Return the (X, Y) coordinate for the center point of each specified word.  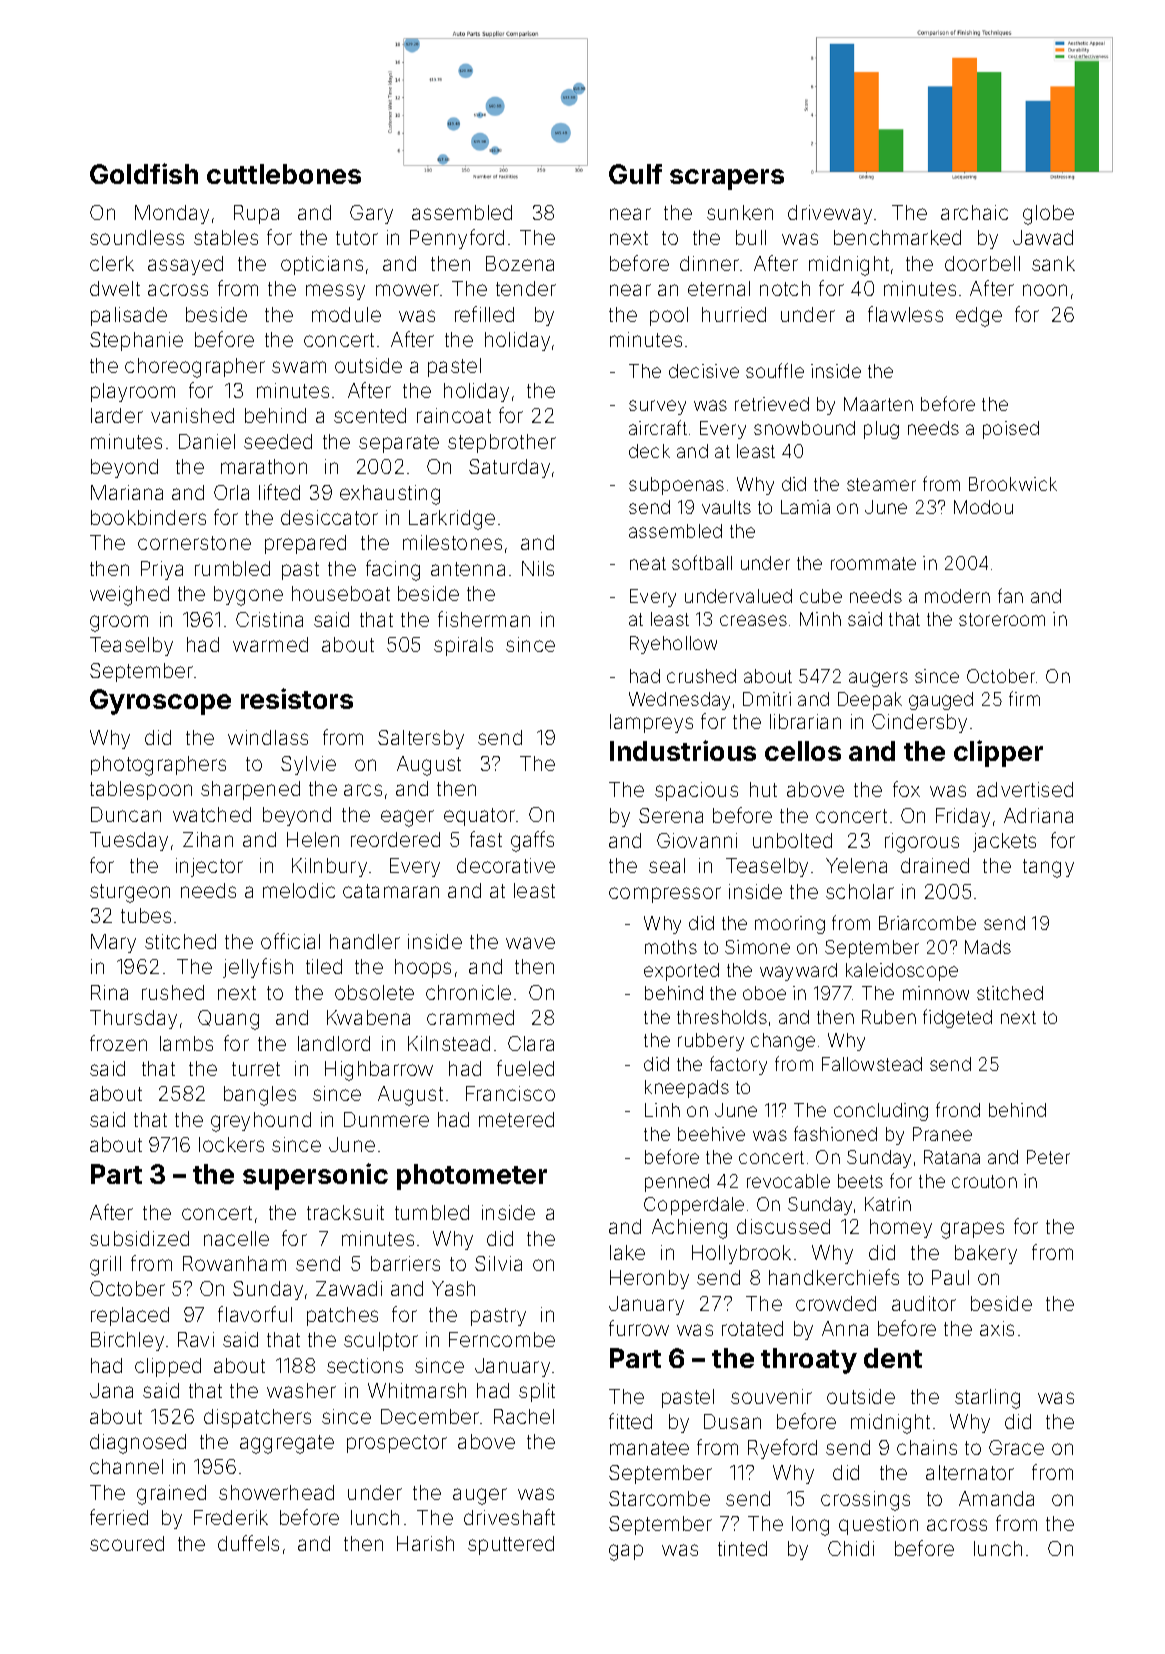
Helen (313, 839)
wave (530, 943)
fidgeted (957, 1018)
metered (516, 1119)
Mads (988, 947)
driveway (830, 214)
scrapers (727, 179)
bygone (248, 596)
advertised (1025, 789)
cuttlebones (284, 174)
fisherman (484, 619)
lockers (231, 1144)
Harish (425, 1543)
